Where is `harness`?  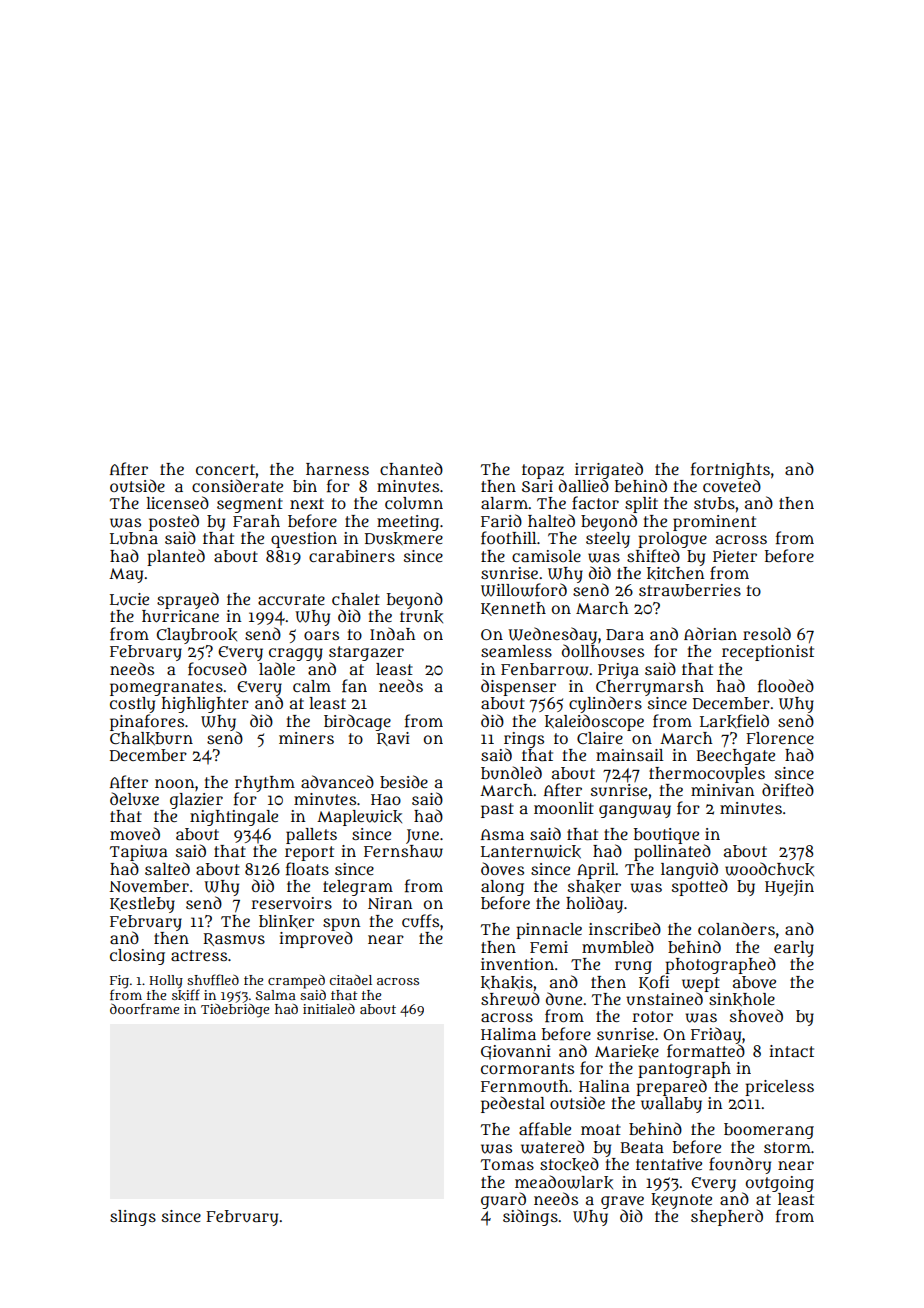 harness is located at coordinates (337, 469).
